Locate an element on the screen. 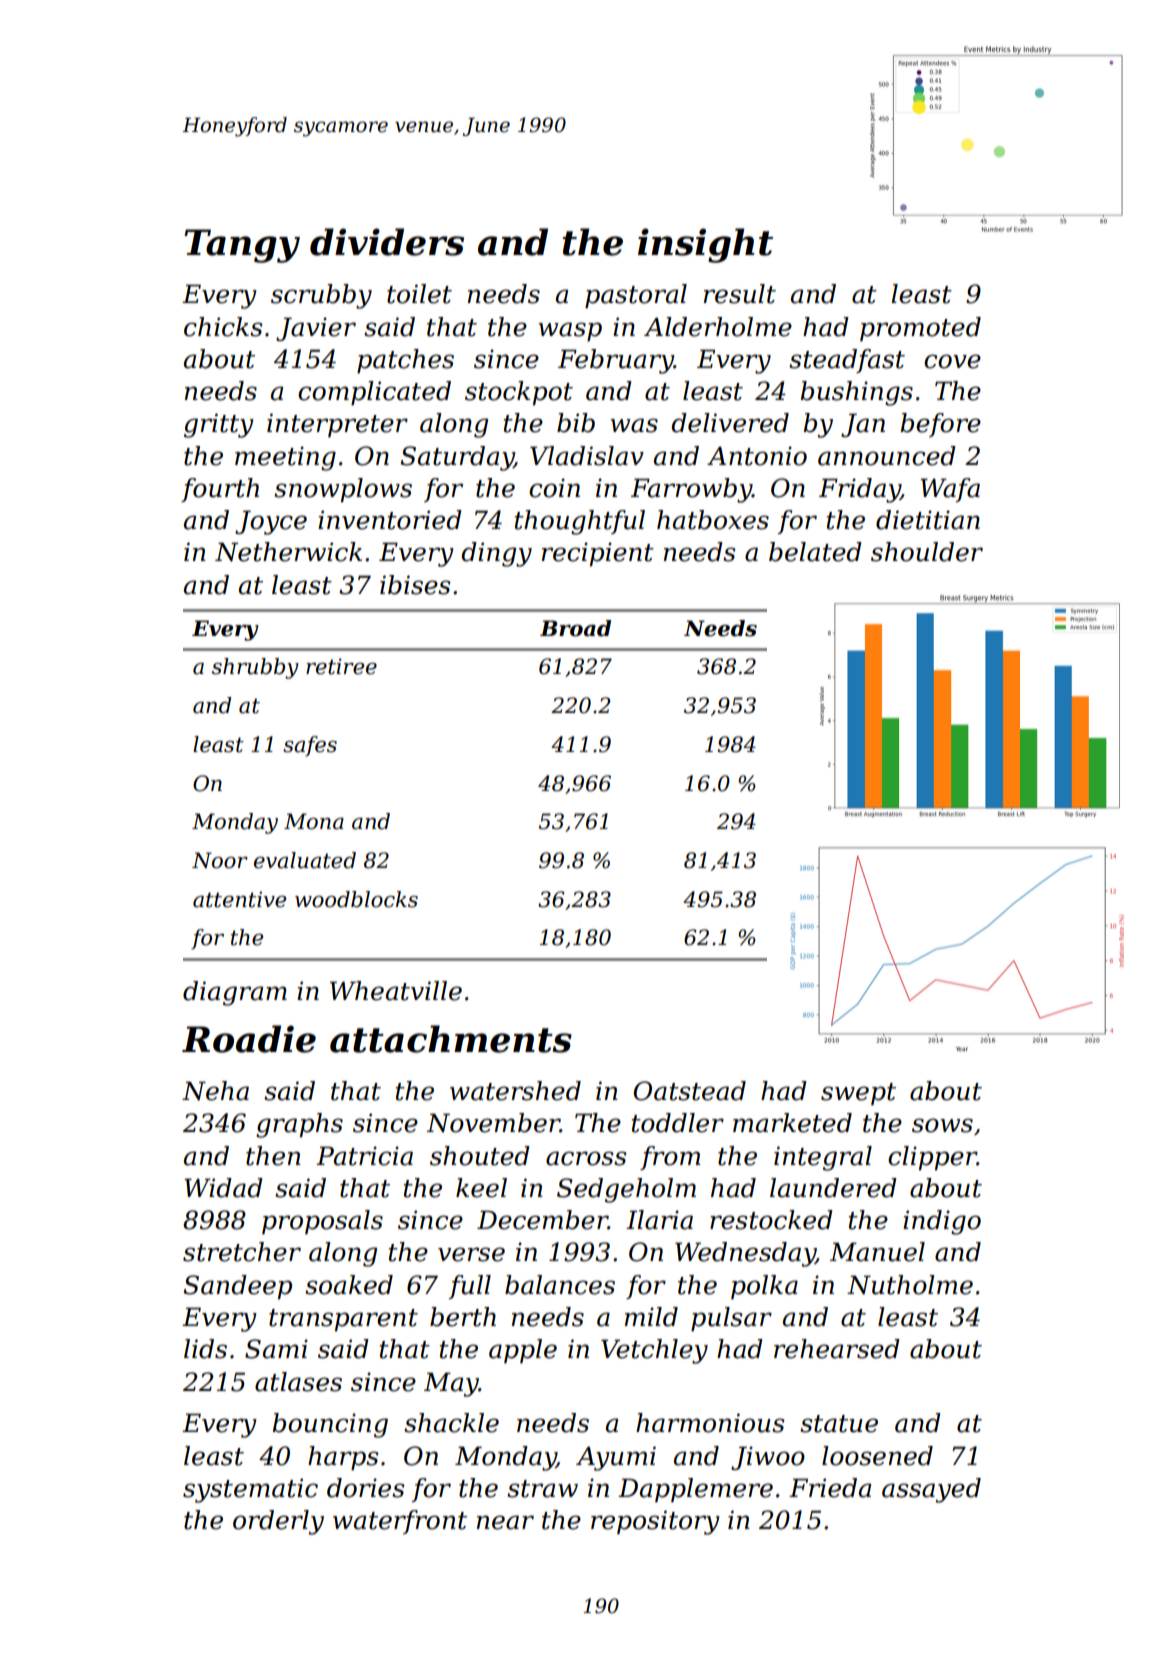  retiree is located at coordinates (341, 666).
